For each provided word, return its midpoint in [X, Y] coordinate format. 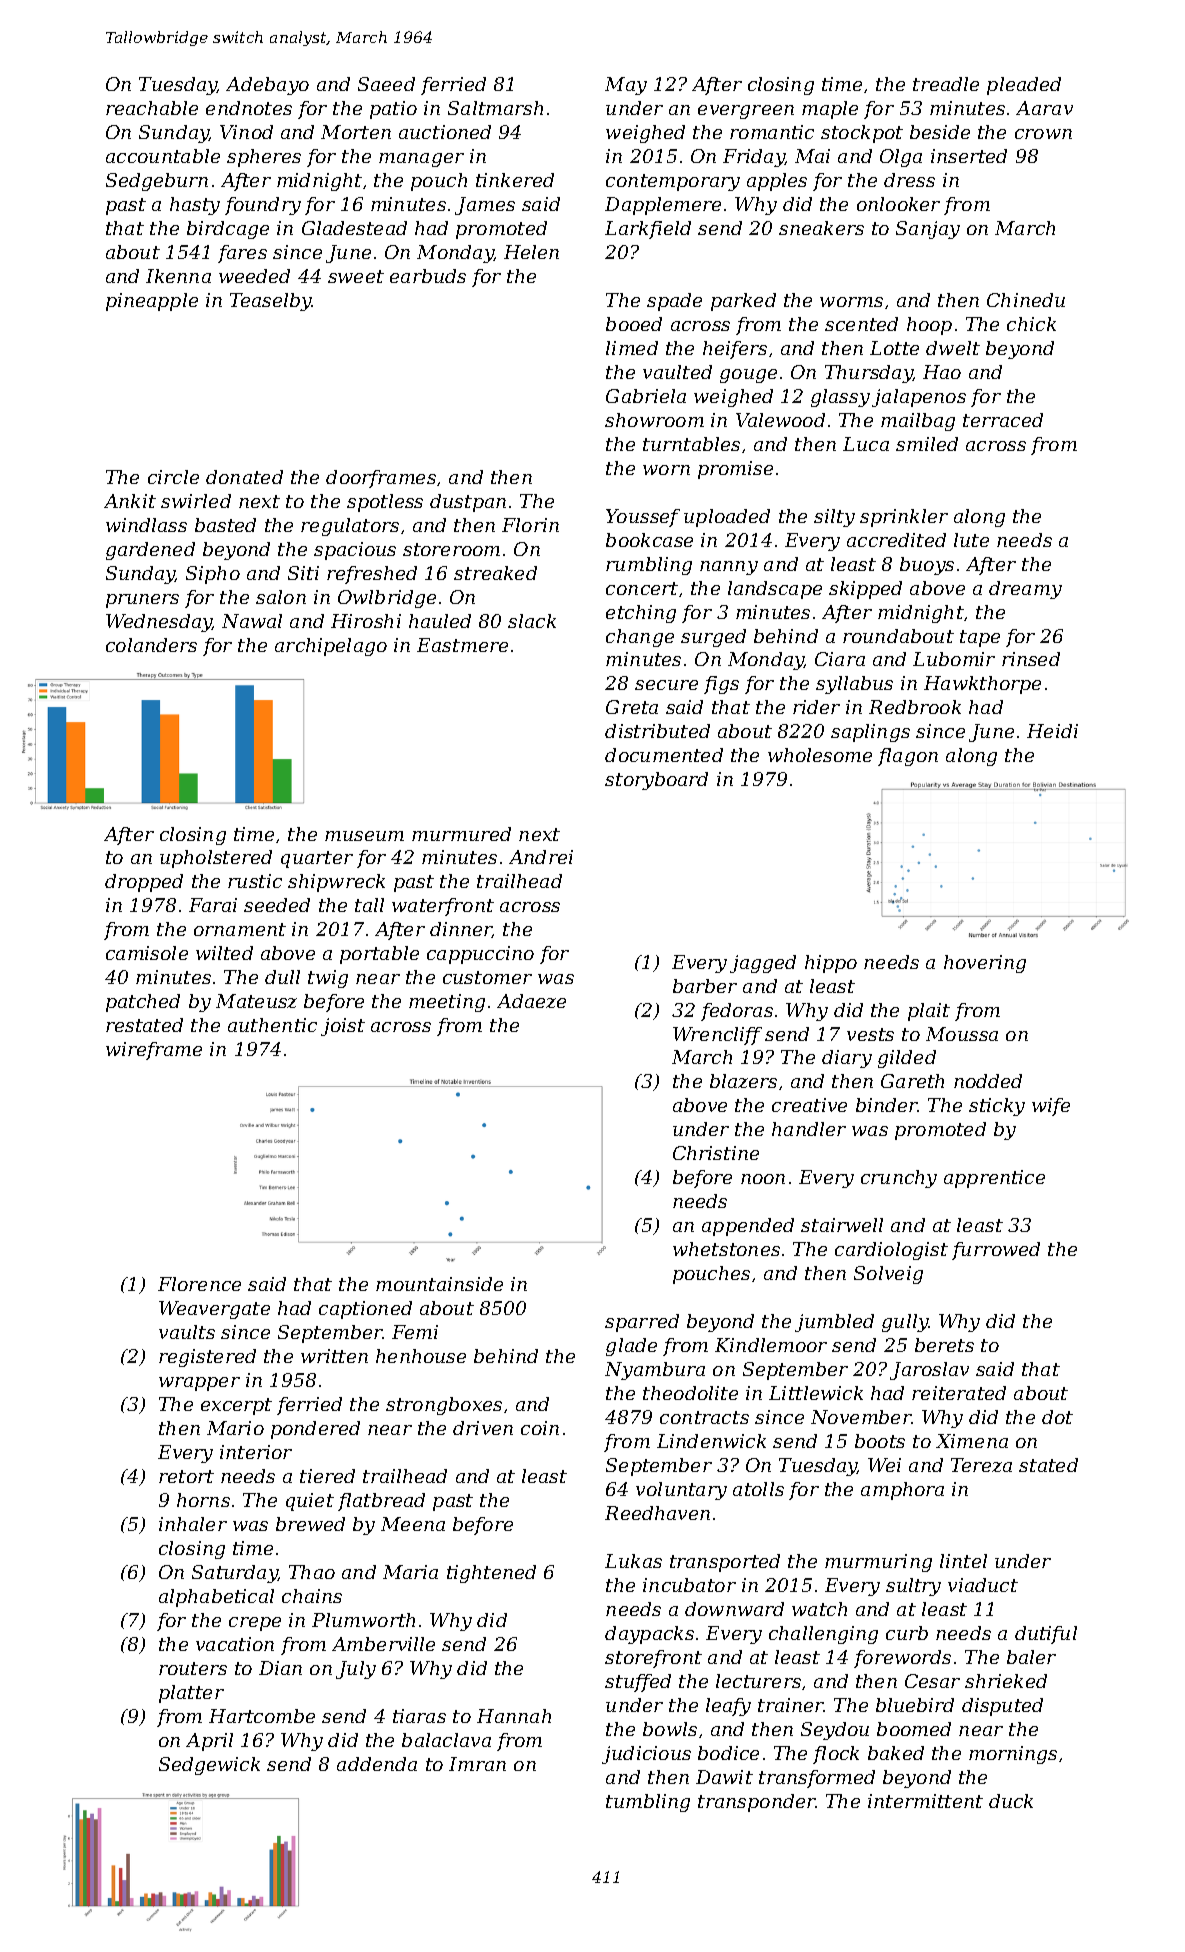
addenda [377, 1764]
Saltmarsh [495, 108]
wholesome [820, 755]
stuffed [638, 1683]
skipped [865, 590]
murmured [461, 834]
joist [343, 1027]
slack [532, 621]
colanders [151, 645]
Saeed [386, 84]
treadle [946, 84]
